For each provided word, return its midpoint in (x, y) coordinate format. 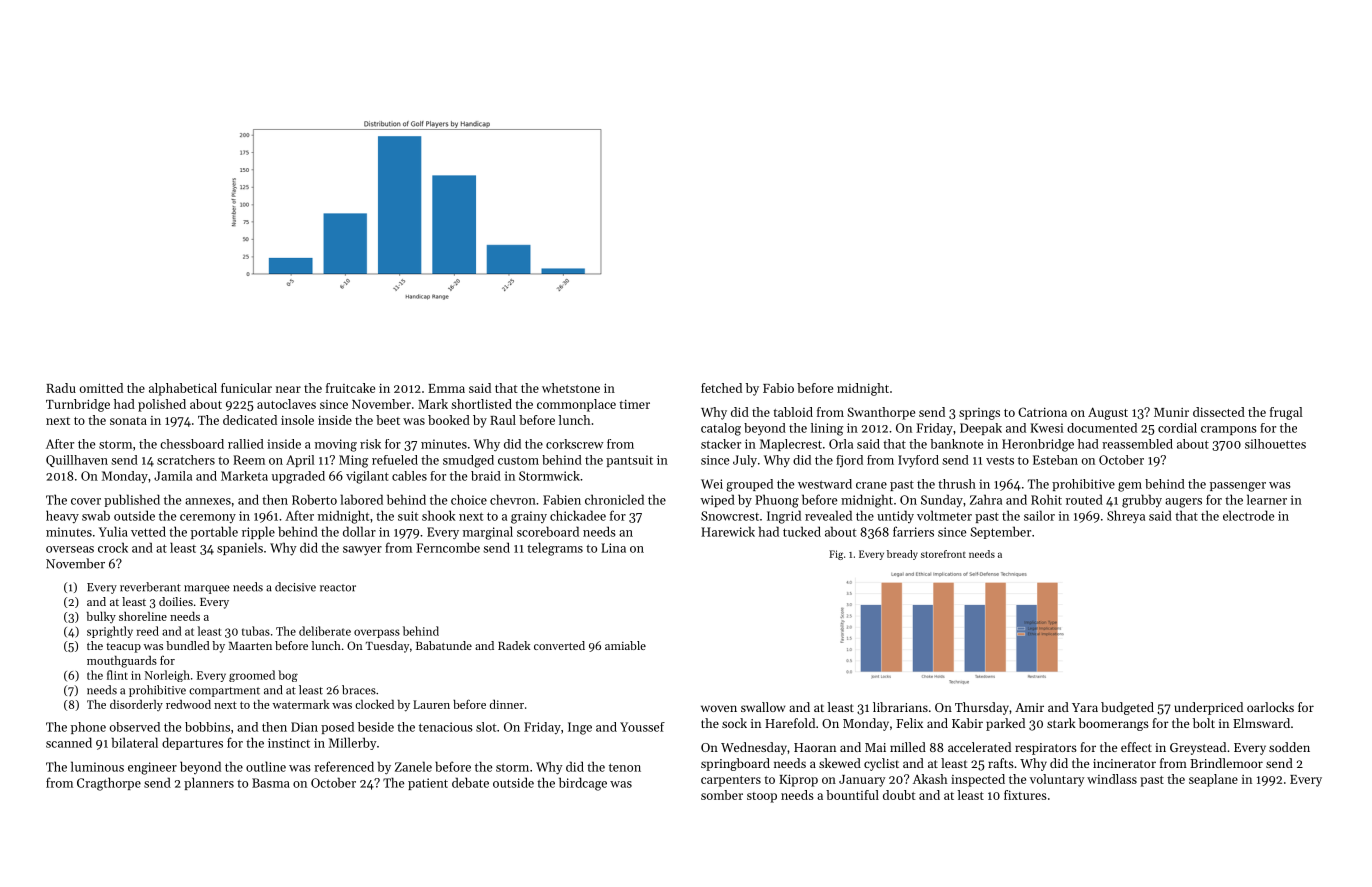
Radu (61, 388)
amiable (625, 645)
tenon (625, 767)
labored (362, 499)
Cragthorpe (109, 784)
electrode (1248, 515)
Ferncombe (448, 547)
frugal (1286, 413)
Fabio (778, 388)
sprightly (110, 632)
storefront (943, 554)
